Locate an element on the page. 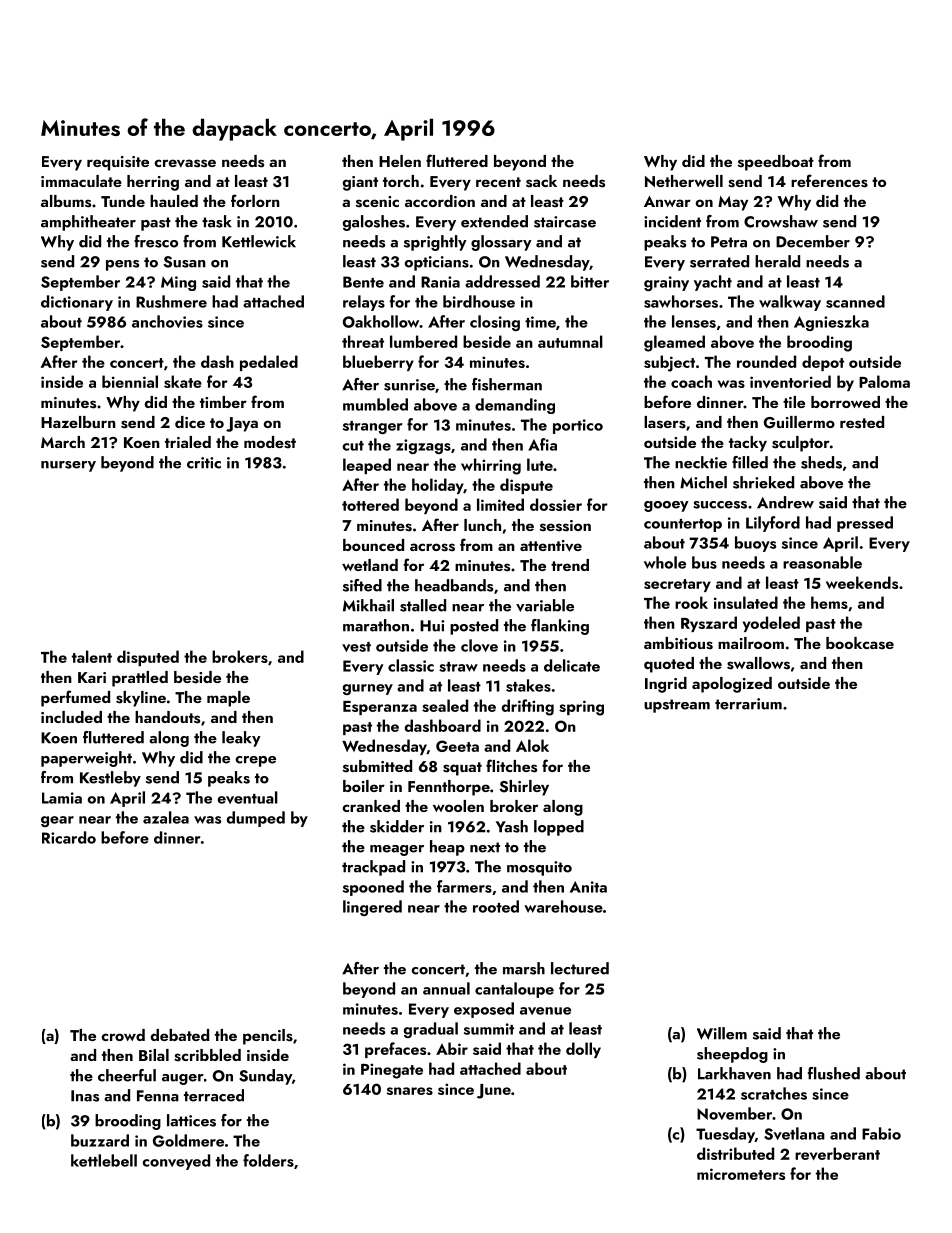 Image resolution: width=952 pixels, height=1233 pixels. extended is located at coordinates (494, 221).
